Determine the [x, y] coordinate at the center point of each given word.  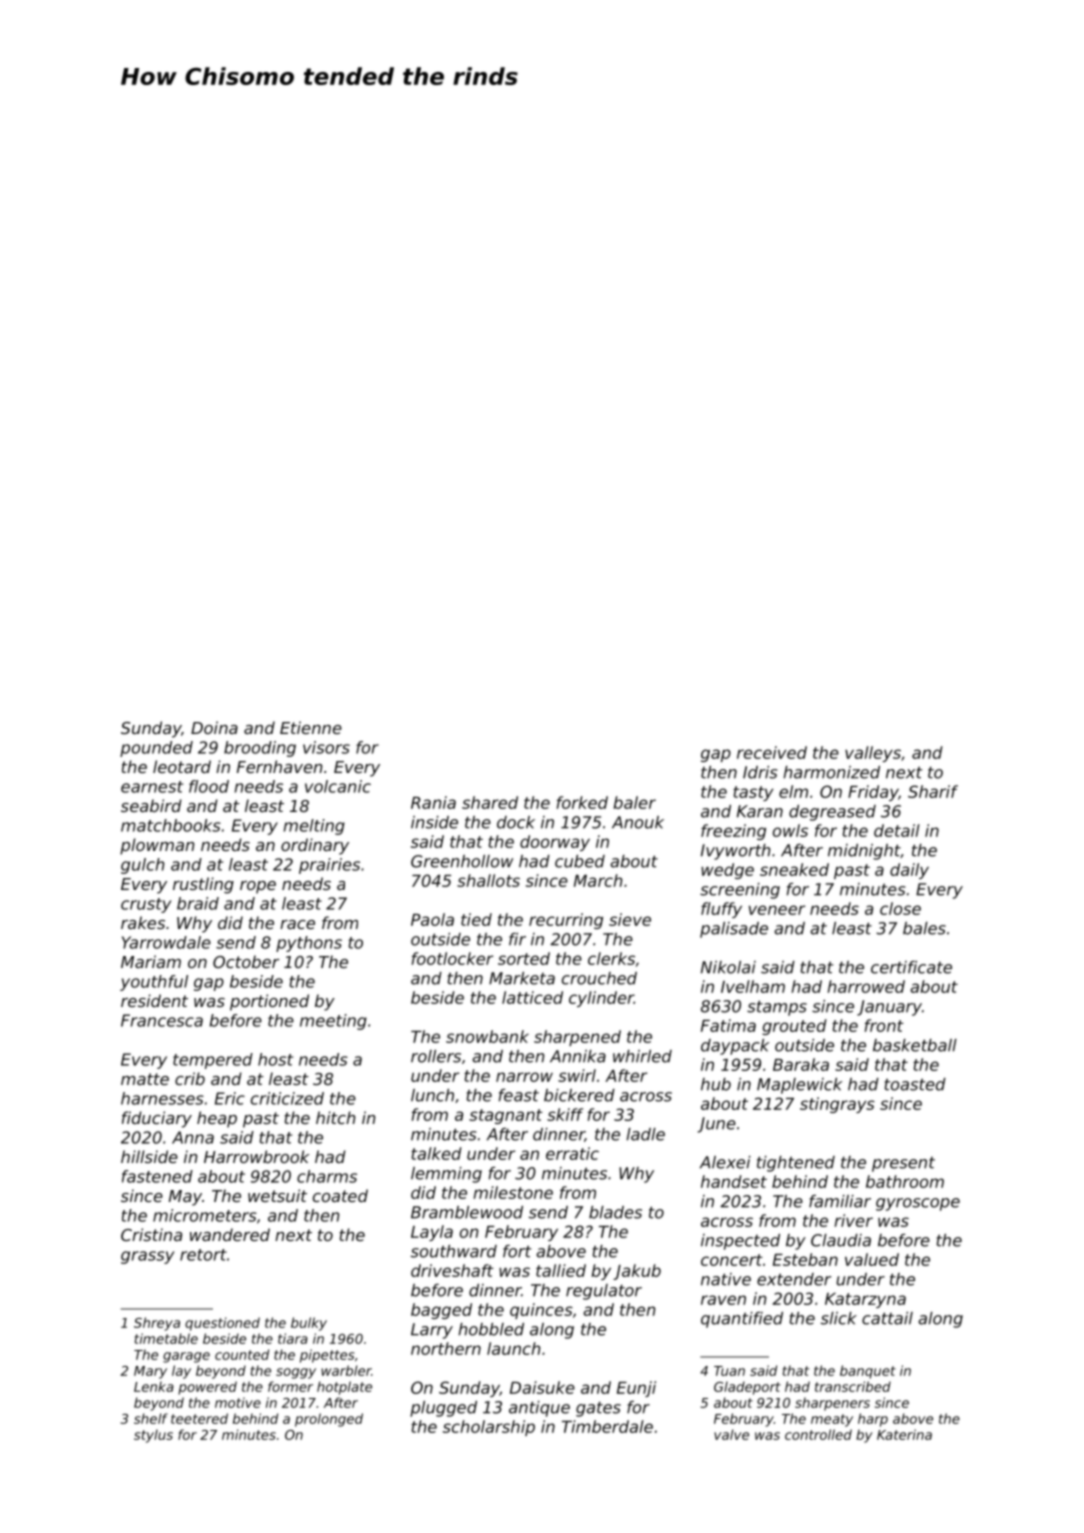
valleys [873, 754]
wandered [230, 1234]
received [772, 752]
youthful [154, 983]
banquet [868, 1372]
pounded [156, 749]
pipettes [327, 1356]
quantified [742, 1320]
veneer [777, 910]
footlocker [452, 958]
